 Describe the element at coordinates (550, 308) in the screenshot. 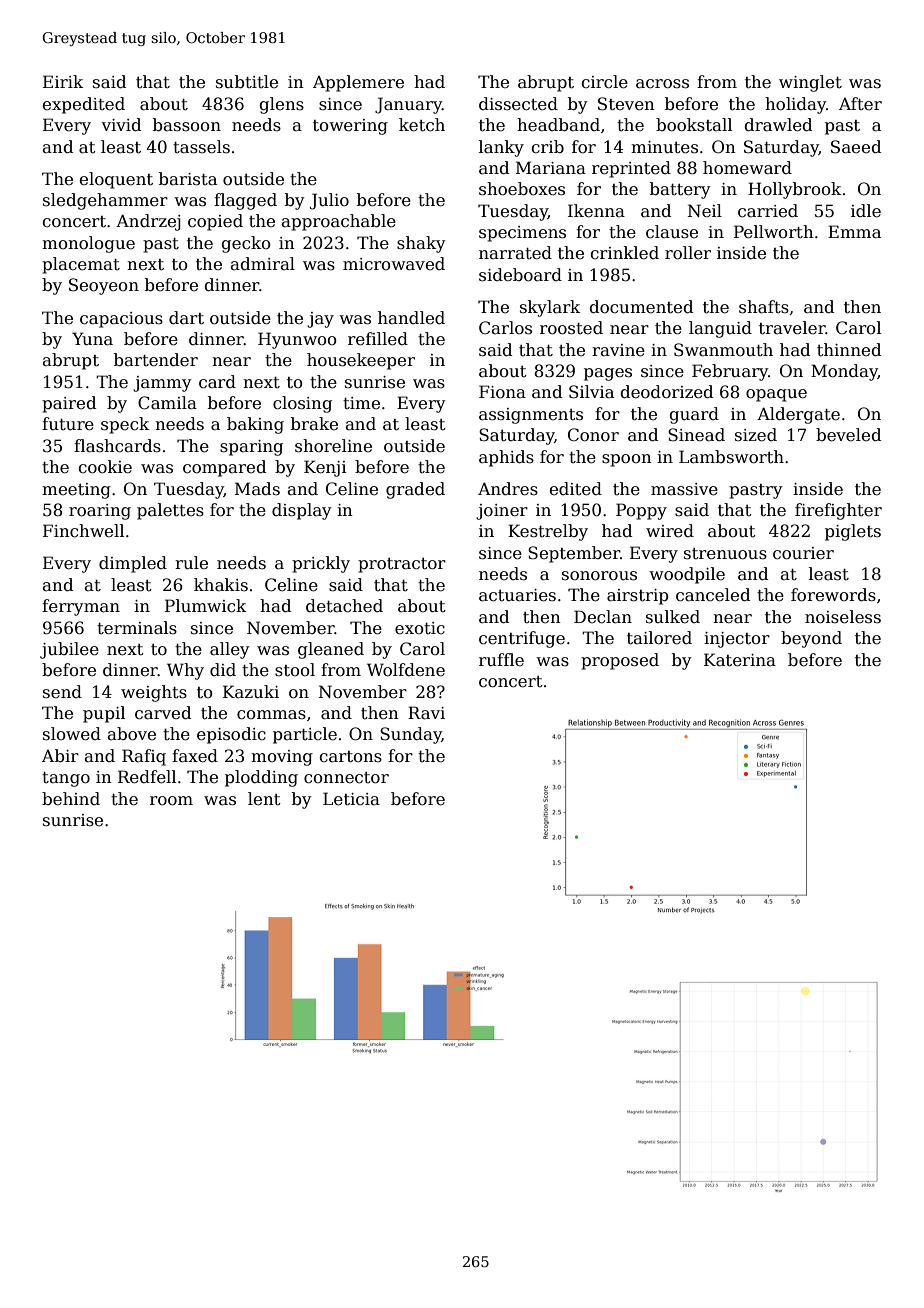

I see `skylark` at that location.
